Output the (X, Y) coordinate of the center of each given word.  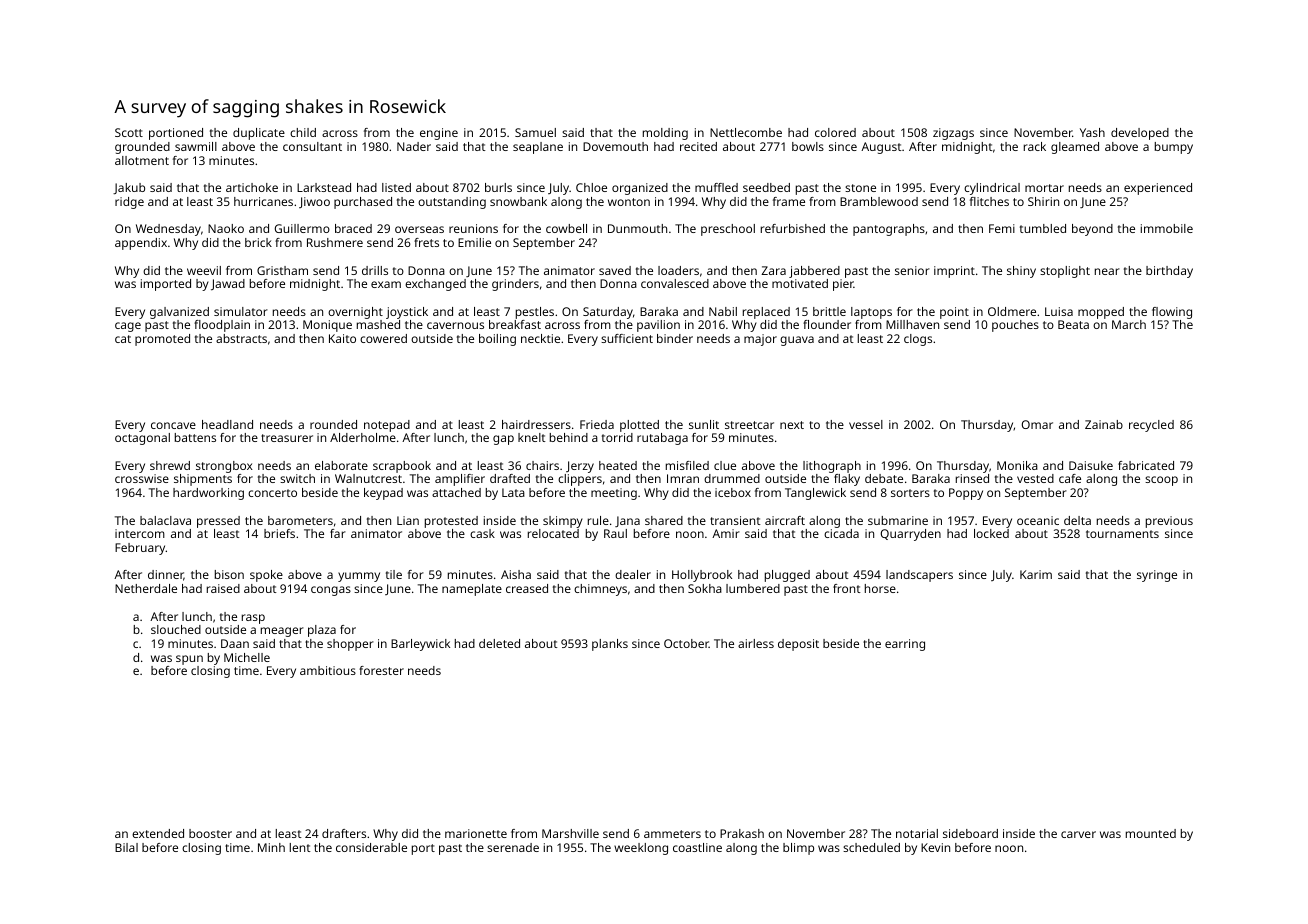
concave (173, 425)
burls (498, 187)
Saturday (608, 313)
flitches (989, 201)
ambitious (328, 670)
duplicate (259, 134)
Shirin (1043, 201)
